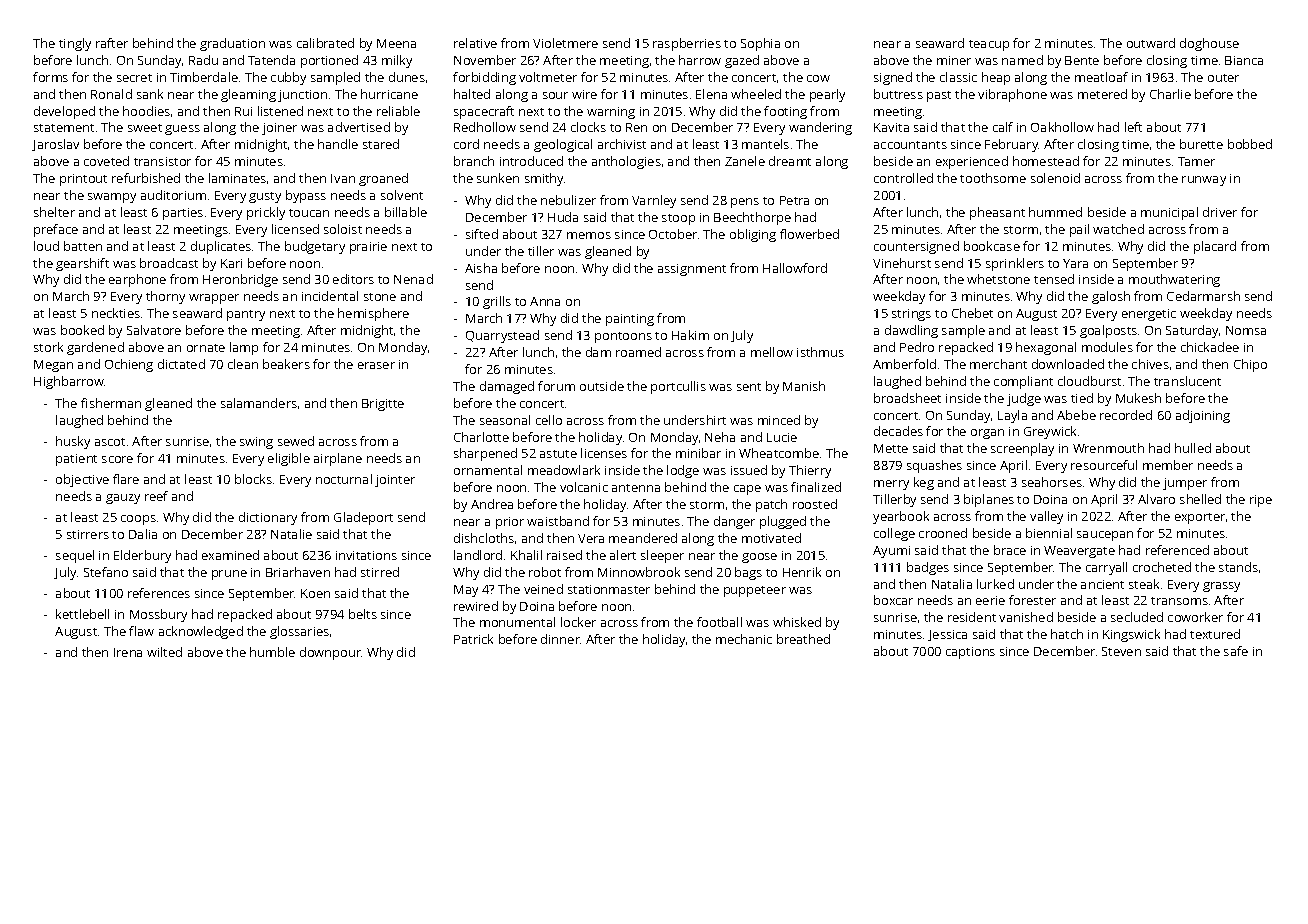  Describe the element at coordinates (75, 44) in the document. I see `tingly` at that location.
